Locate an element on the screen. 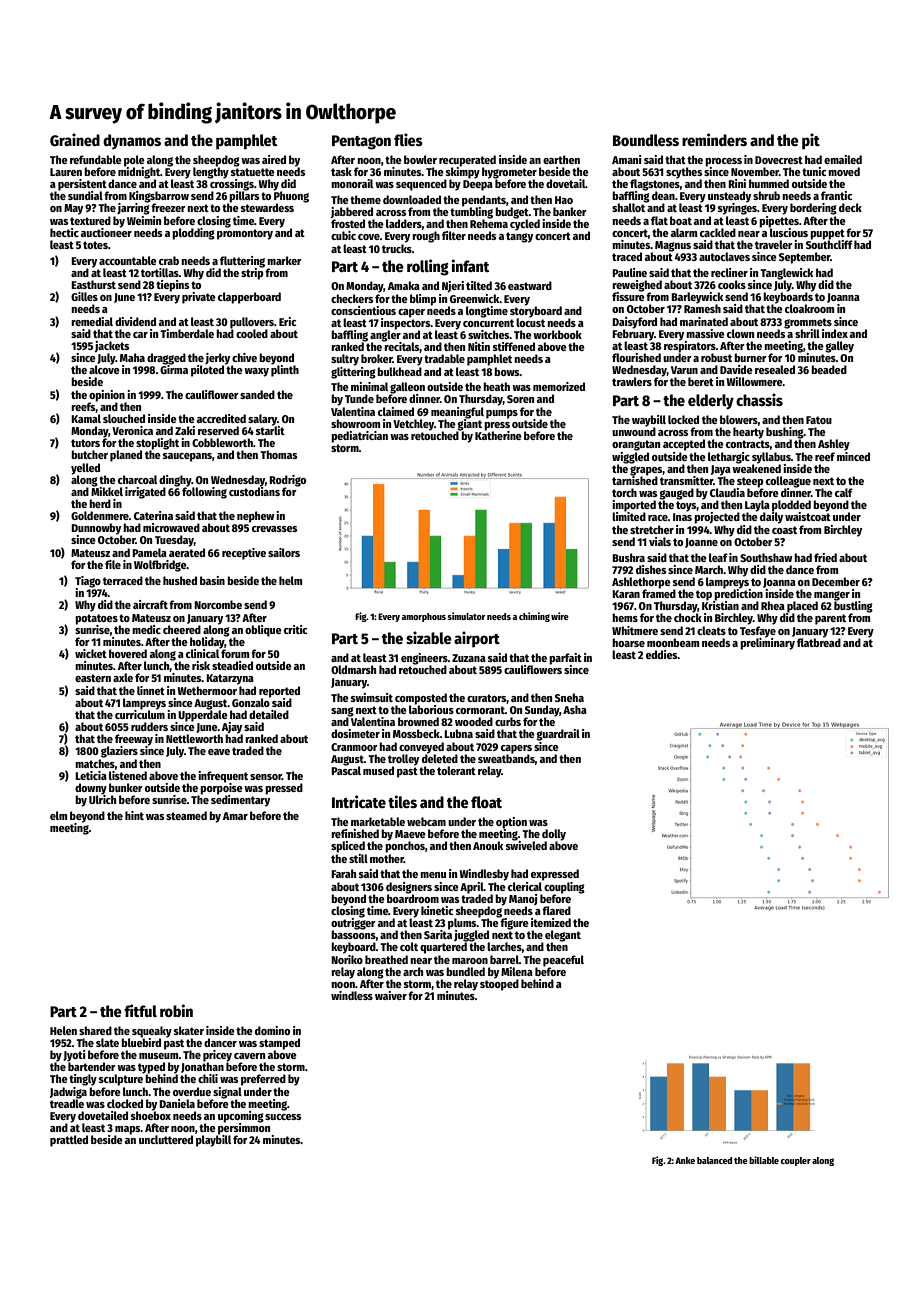  boat is located at coordinates (681, 220).
